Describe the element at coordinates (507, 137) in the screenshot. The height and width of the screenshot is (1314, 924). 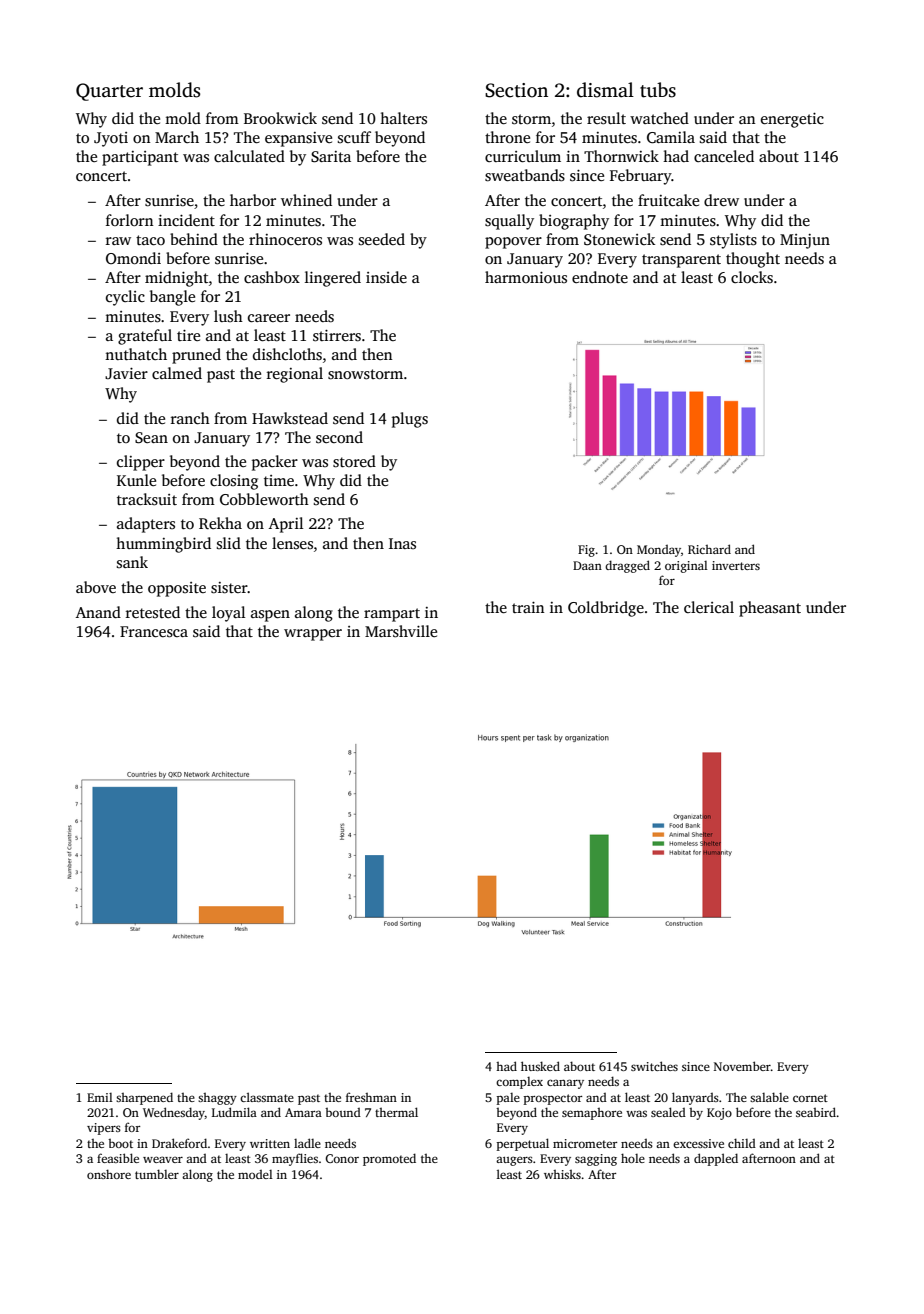
I see `throne` at that location.
